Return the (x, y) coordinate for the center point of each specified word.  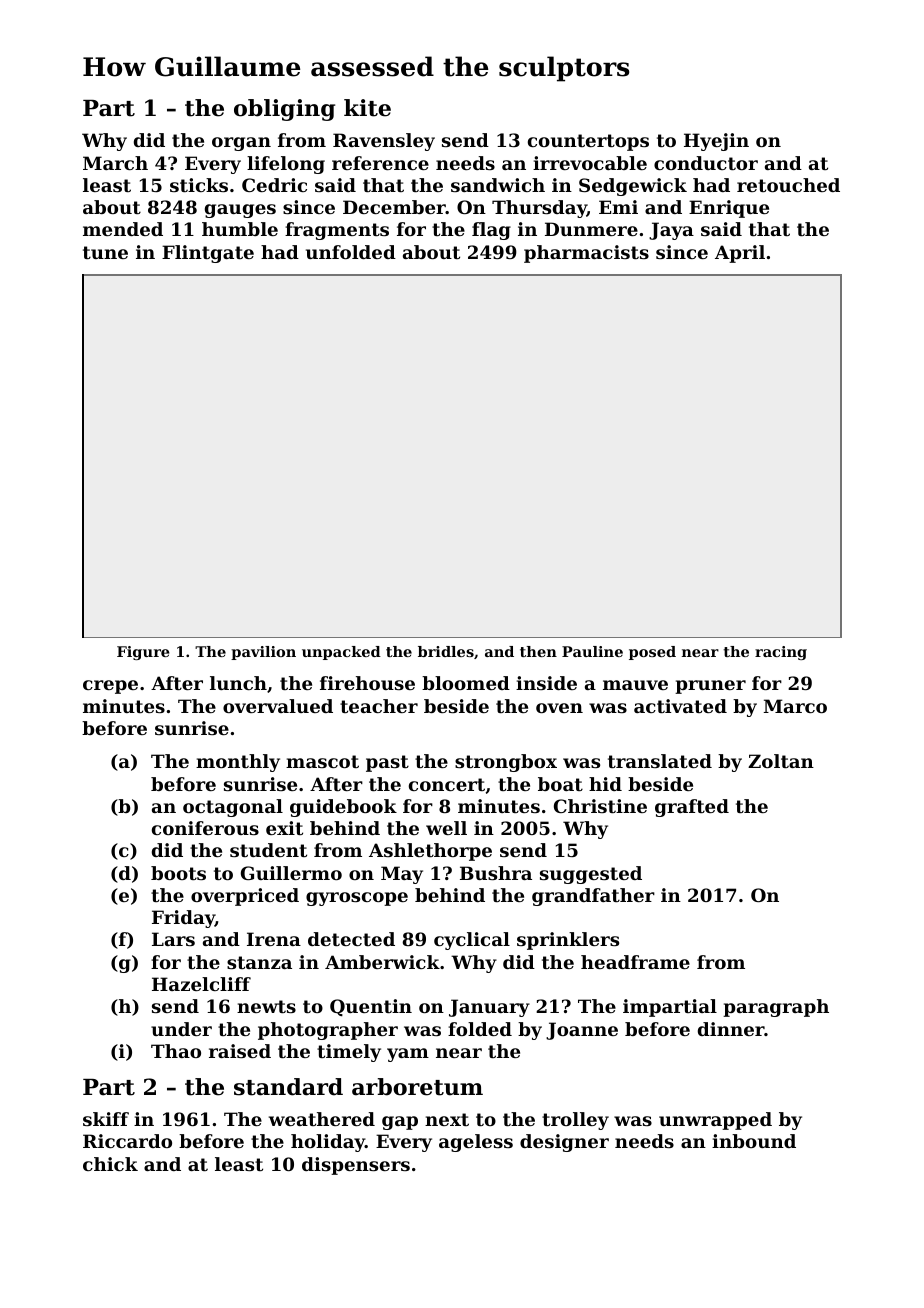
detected (351, 939)
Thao (176, 1051)
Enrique (729, 209)
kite (367, 108)
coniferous (205, 828)
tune (105, 252)
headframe (635, 962)
